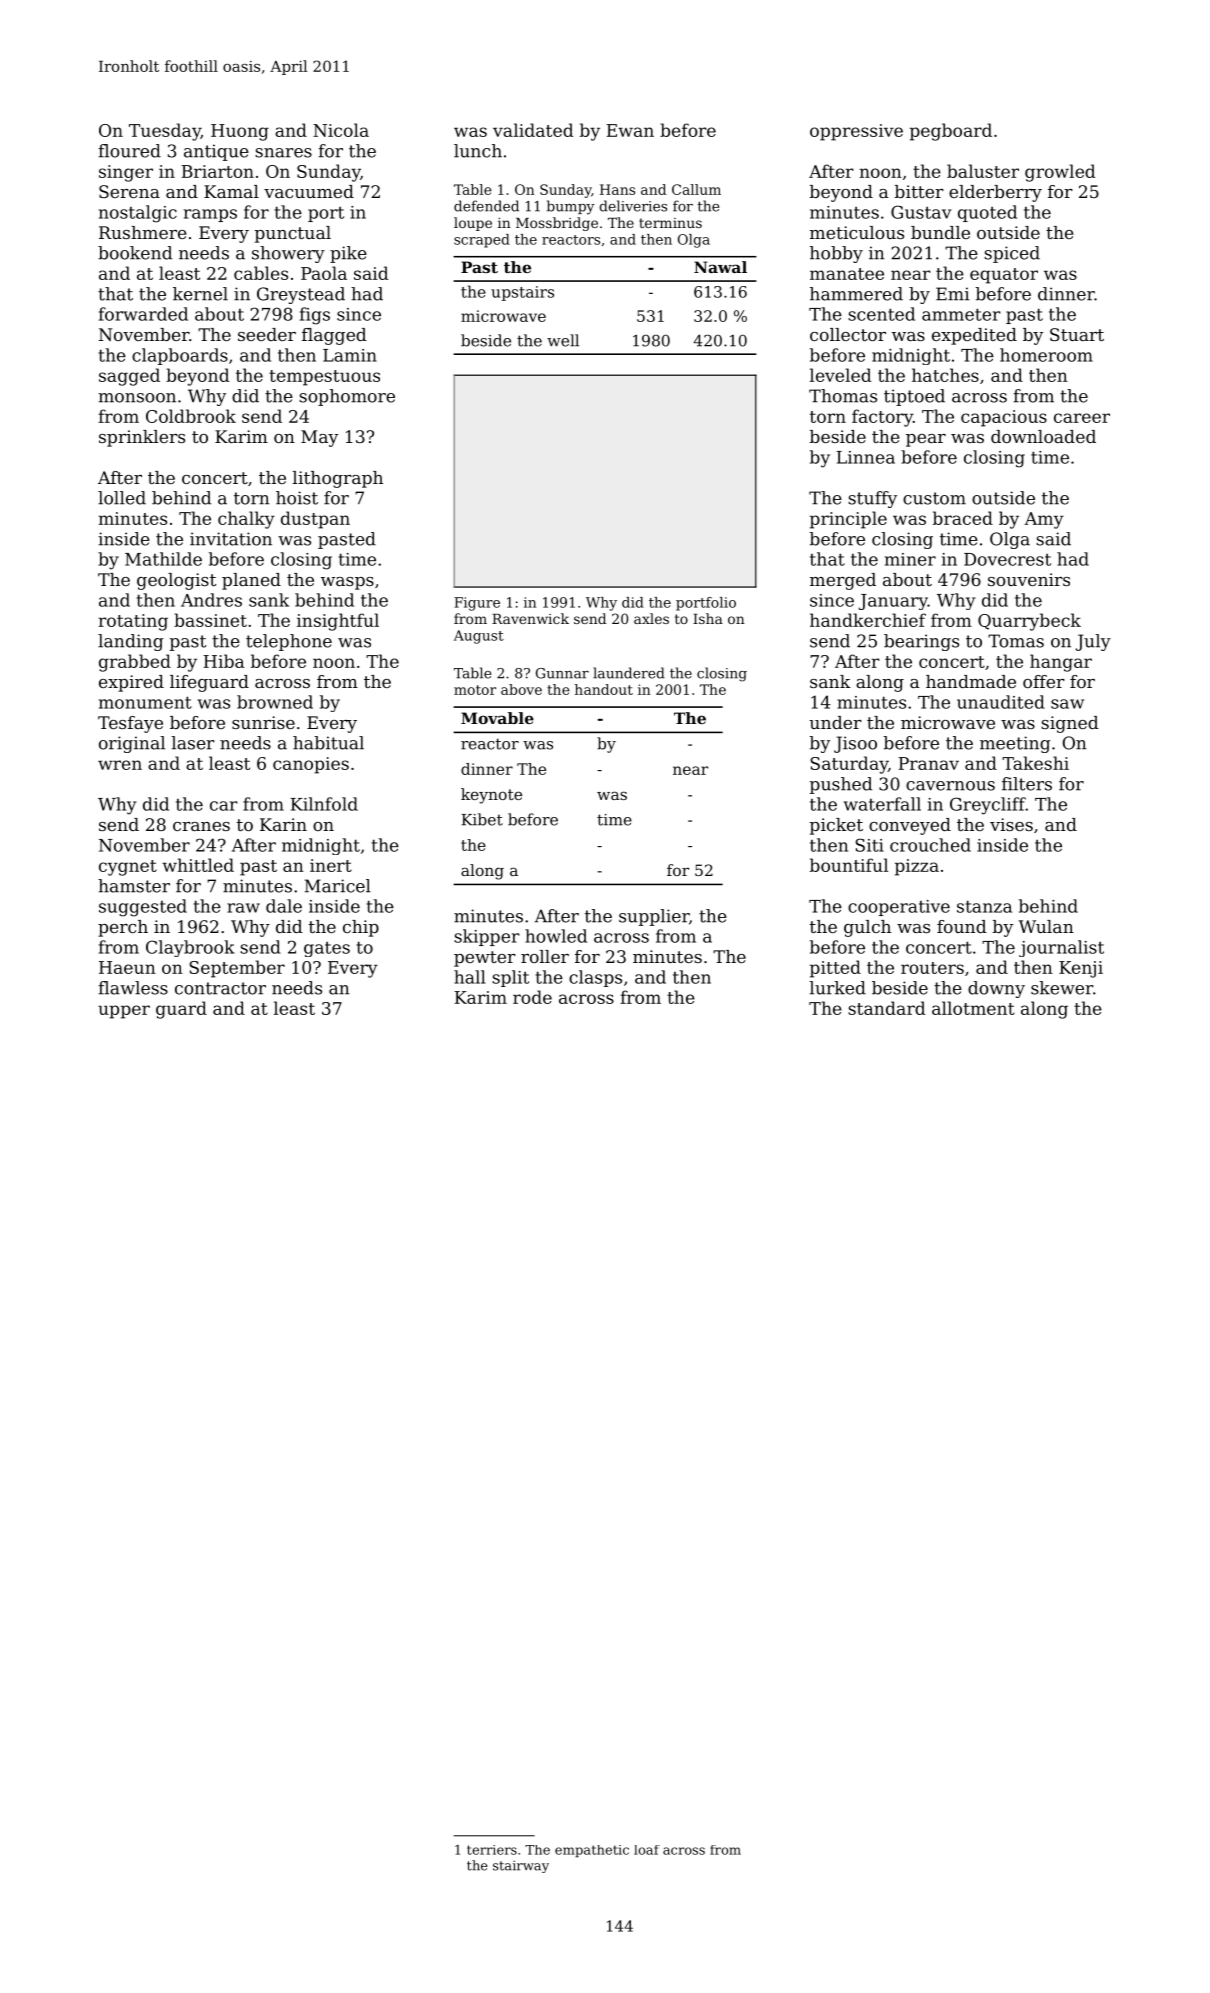  What do you see at coordinates (492, 1850) in the page?
I see `terriers` at bounding box center [492, 1850].
